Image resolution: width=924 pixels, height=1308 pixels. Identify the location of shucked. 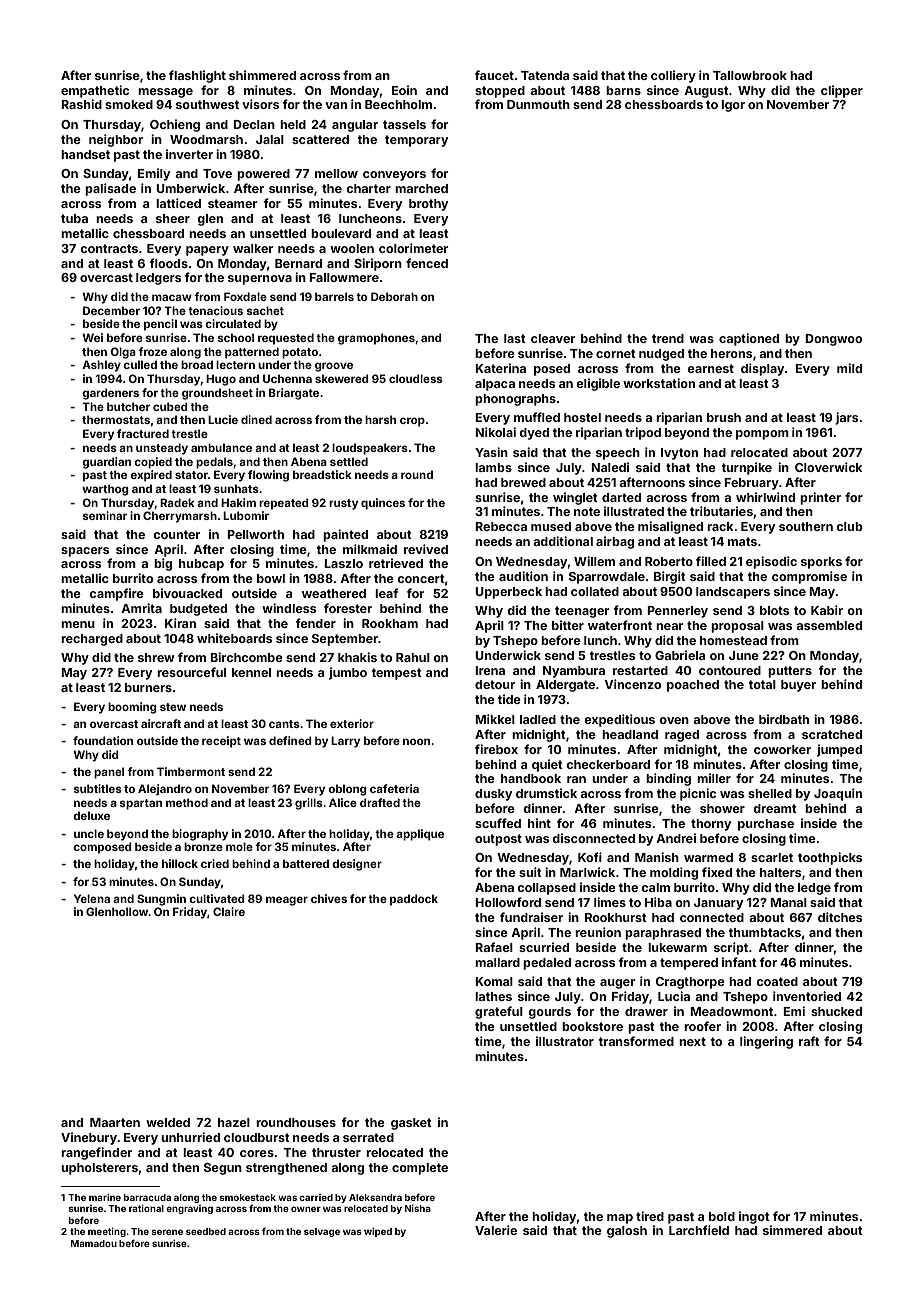
(836, 1011).
